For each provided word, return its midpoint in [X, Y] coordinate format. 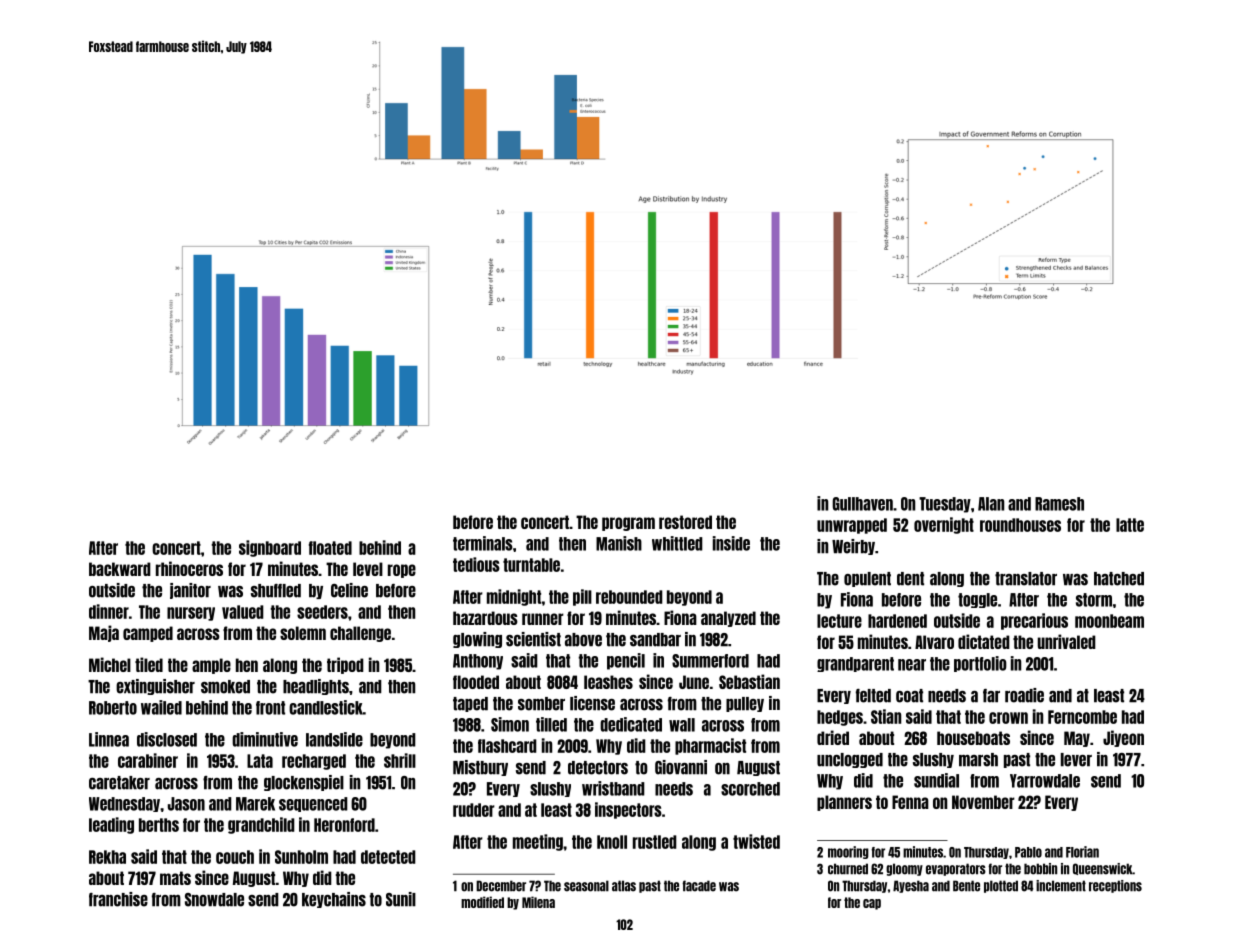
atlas [624, 886]
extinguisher [155, 687]
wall [682, 725]
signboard [270, 548]
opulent [867, 579]
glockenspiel [304, 783]
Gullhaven [862, 504]
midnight [514, 597]
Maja [104, 633]
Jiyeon [1123, 738]
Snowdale [214, 900]
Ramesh [1059, 504]
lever [1076, 760]
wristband [613, 788]
